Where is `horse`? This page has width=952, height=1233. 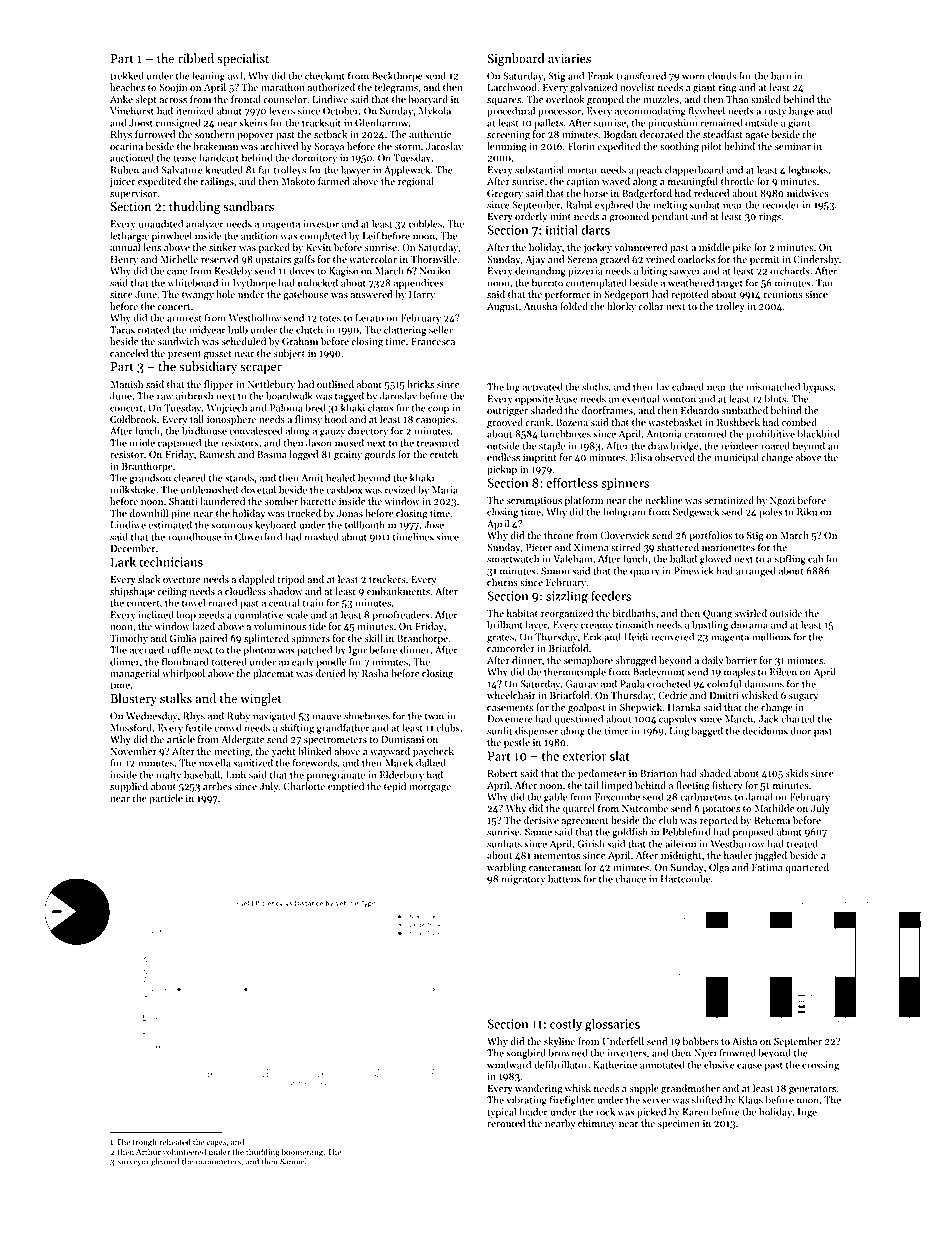
horse is located at coordinates (595, 193).
